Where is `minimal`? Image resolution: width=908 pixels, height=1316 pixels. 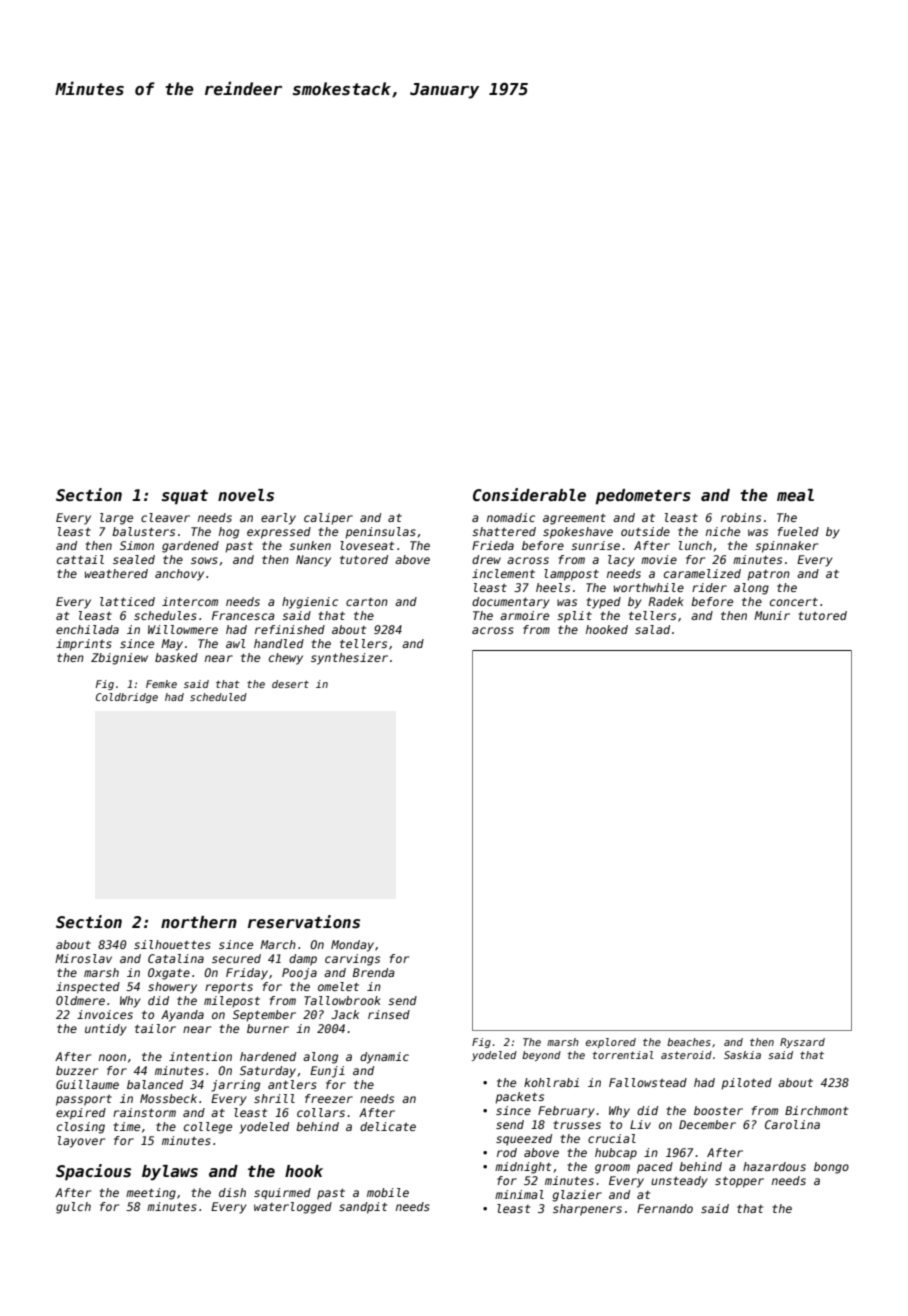 minimal is located at coordinates (519, 1194).
